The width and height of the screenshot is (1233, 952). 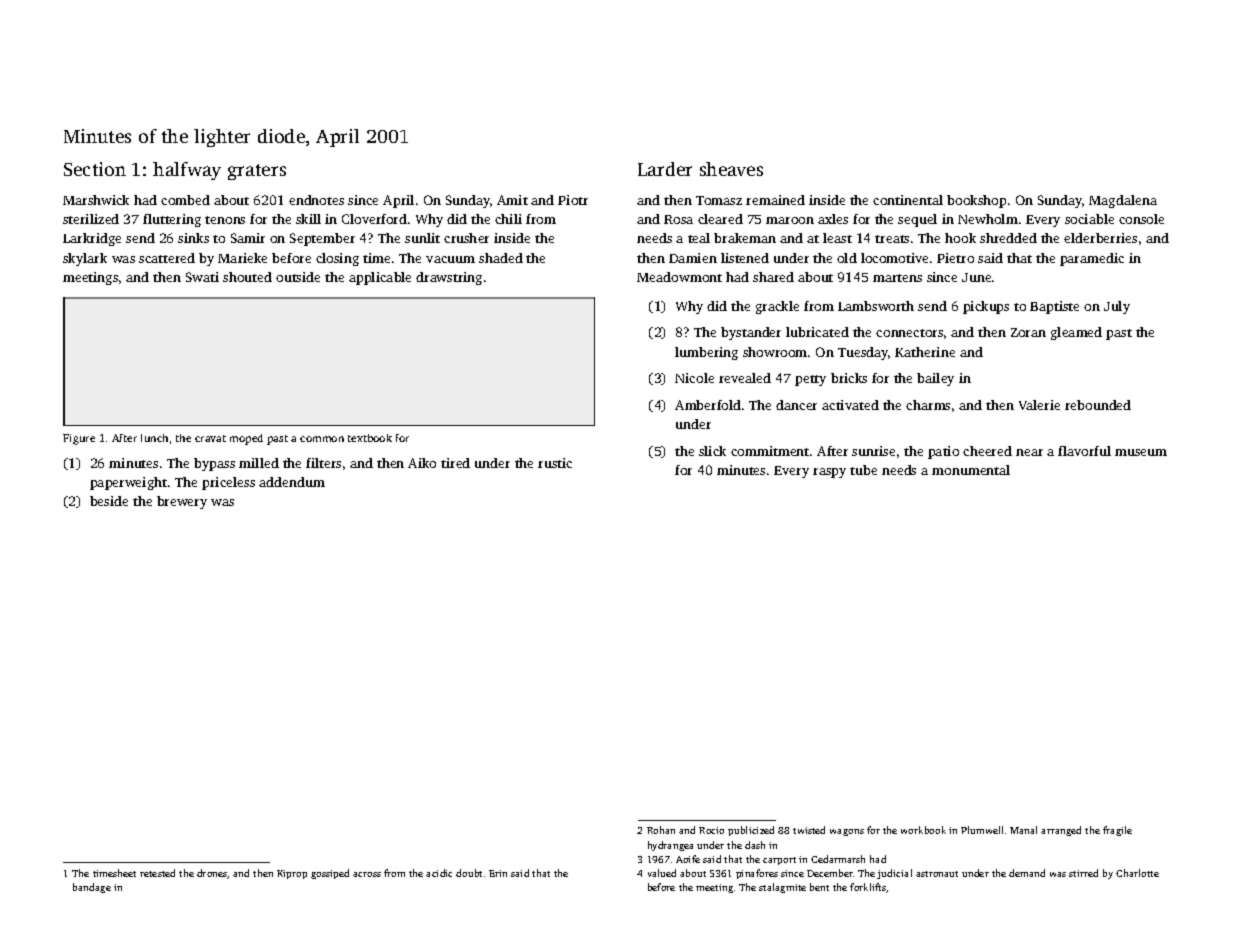 I want to click on valued, so click(x=662, y=873).
